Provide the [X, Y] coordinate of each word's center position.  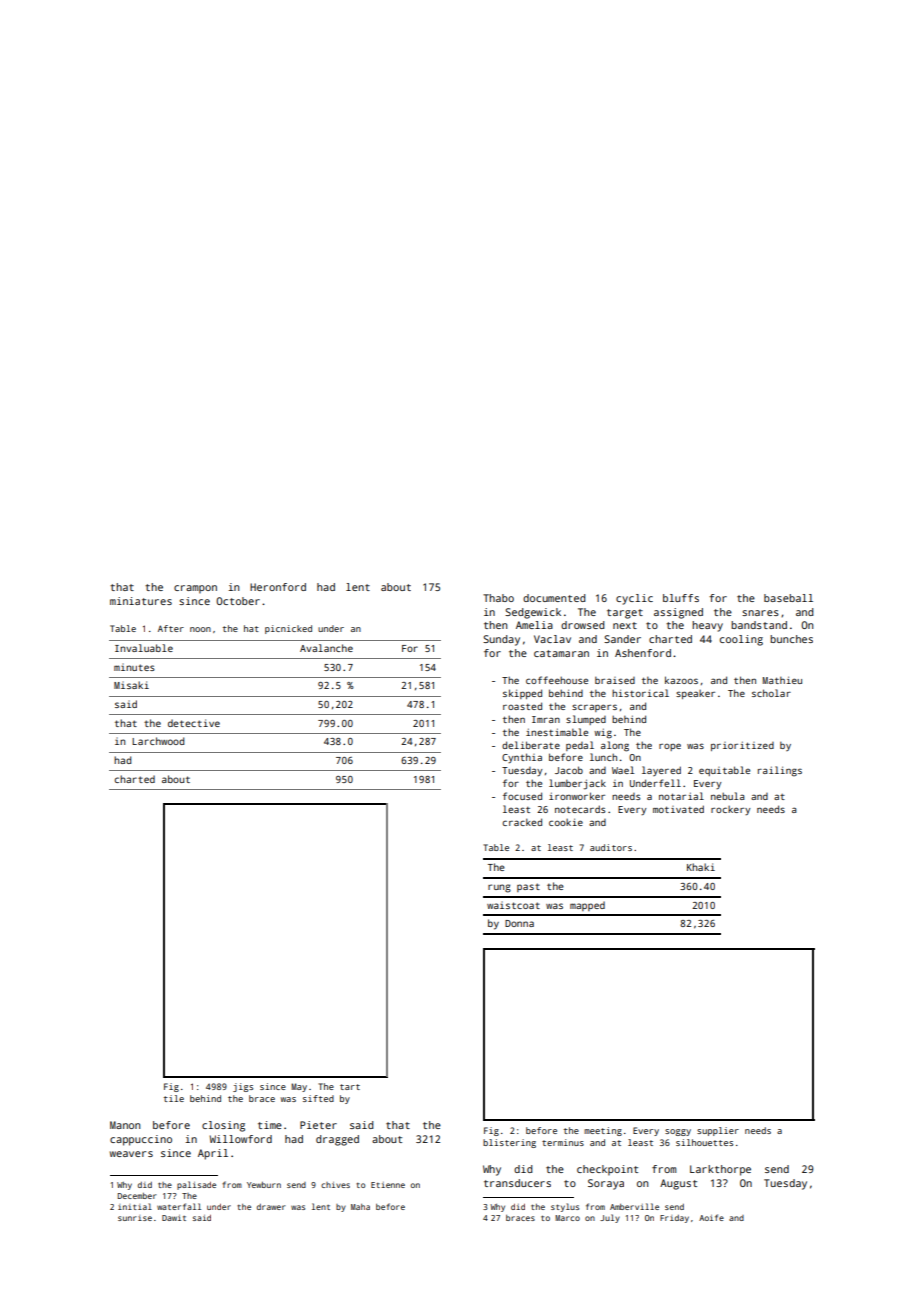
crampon [195, 589]
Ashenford [643, 653]
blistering [509, 1143]
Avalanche [326, 648]
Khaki [701, 867]
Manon [125, 1125]
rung [499, 888]
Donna [519, 923]
